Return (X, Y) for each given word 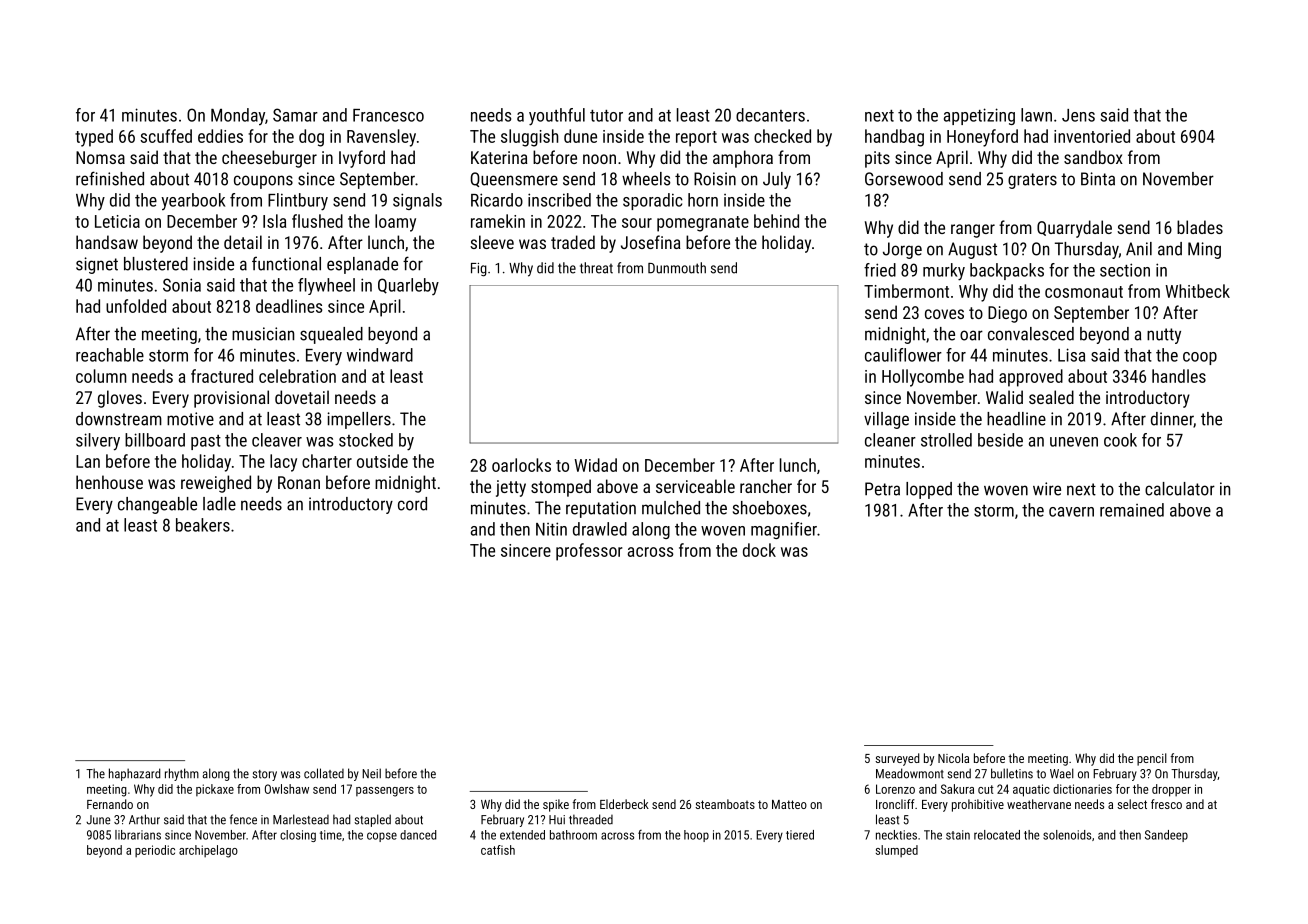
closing (298, 836)
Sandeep (1166, 836)
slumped (897, 851)
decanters (770, 115)
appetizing (979, 116)
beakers (203, 525)
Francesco (388, 115)
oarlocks (521, 465)
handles (1179, 376)
